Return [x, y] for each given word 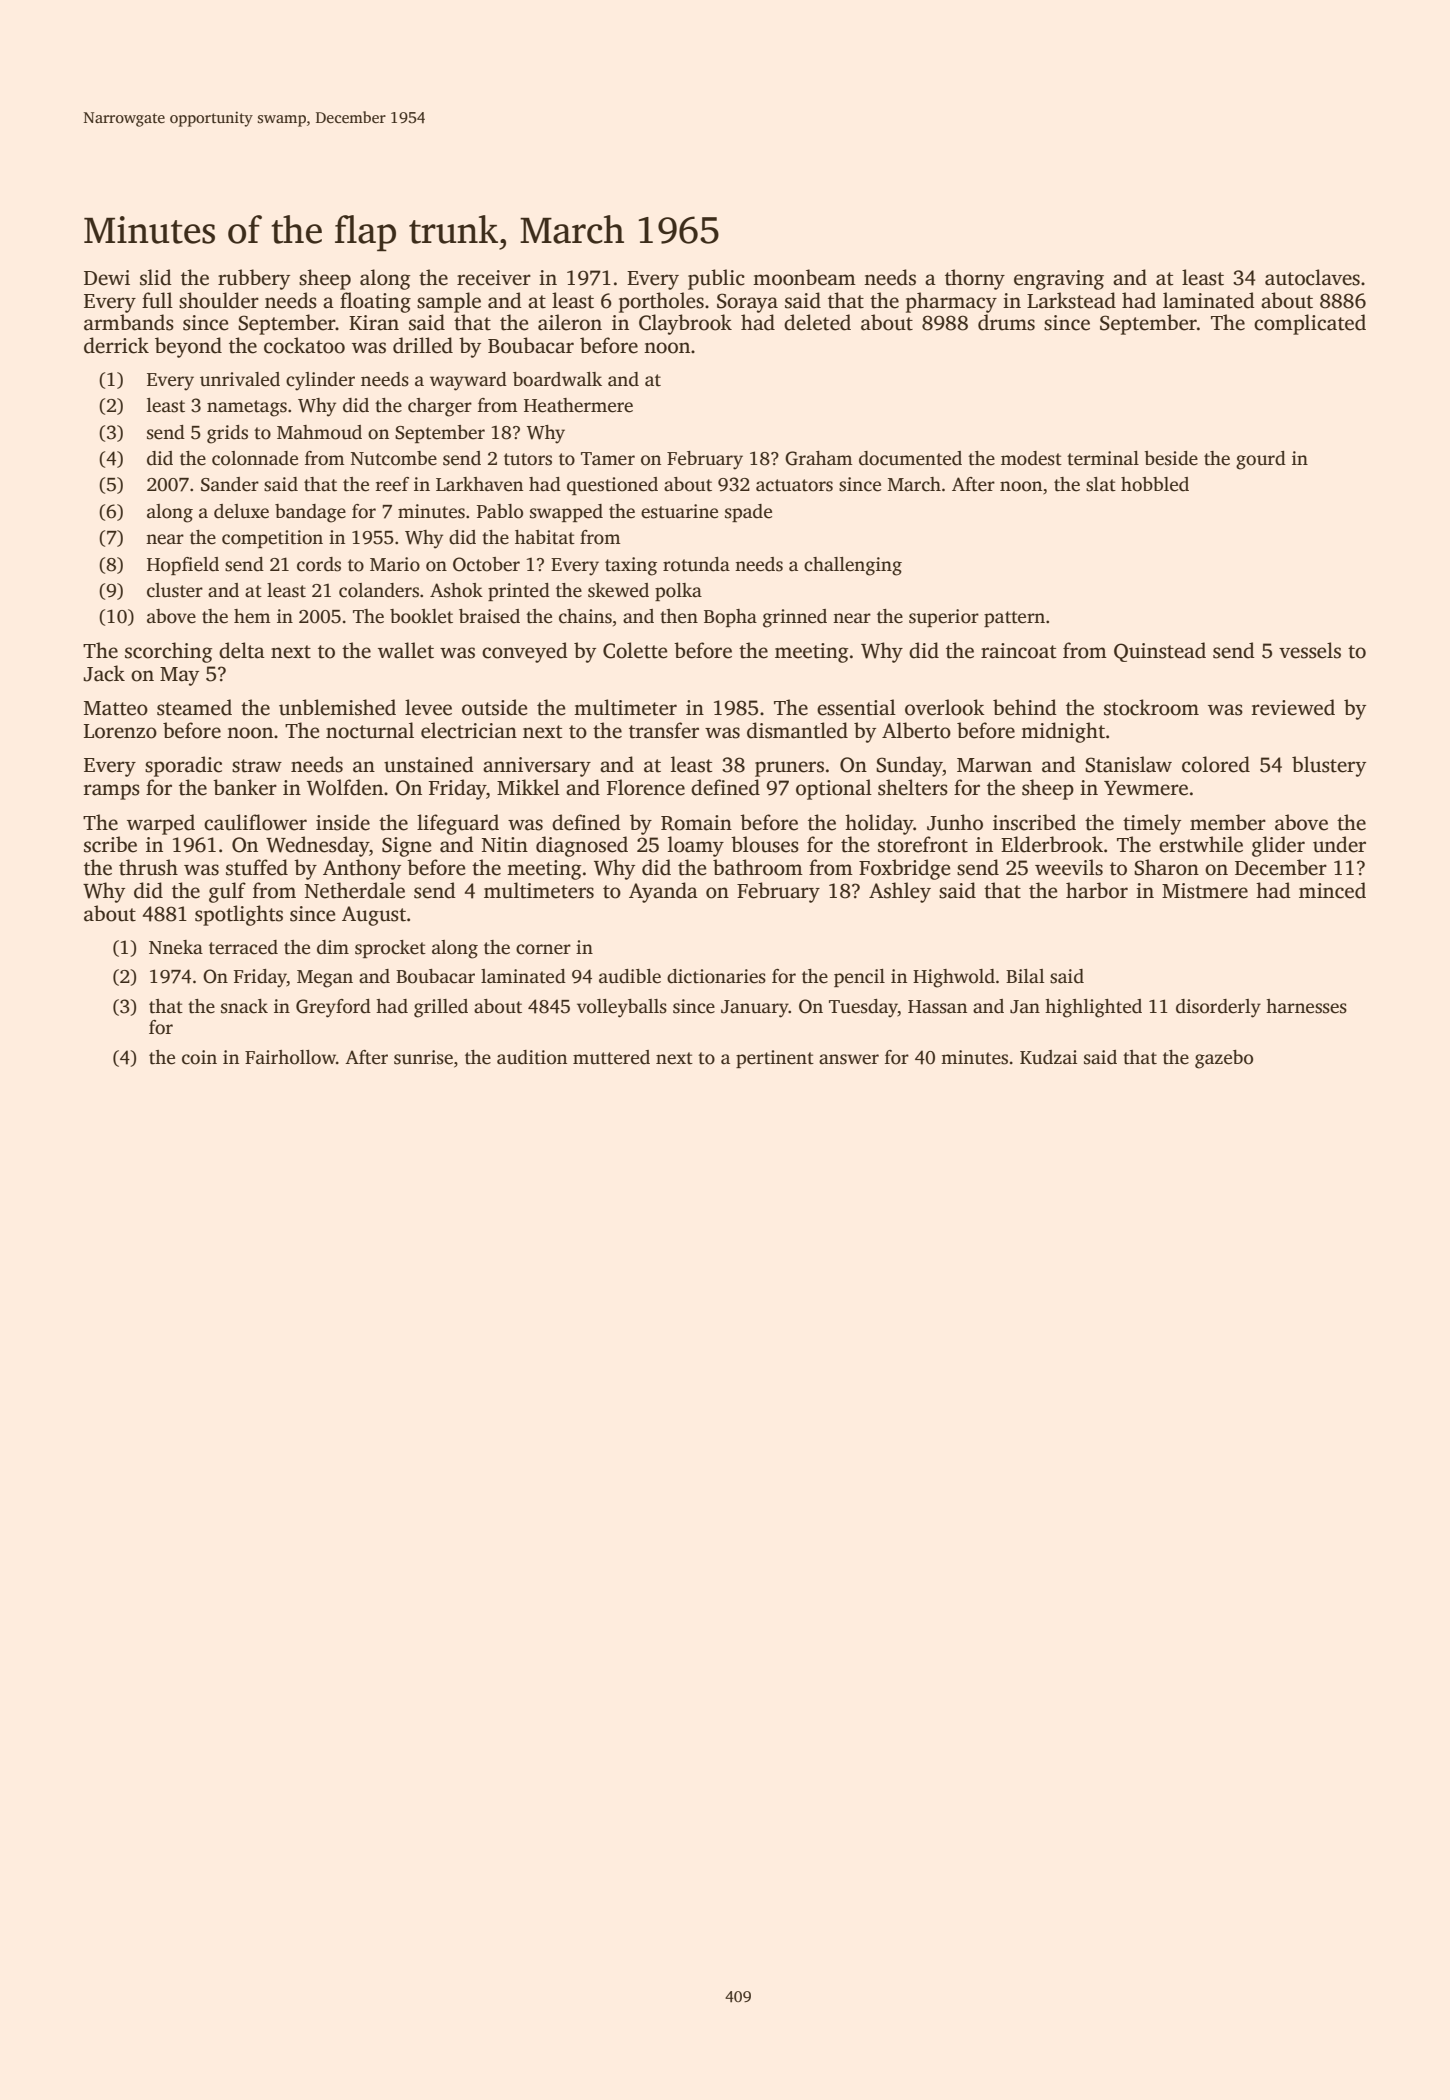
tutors [528, 459]
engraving [1059, 280]
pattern [1014, 619]
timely [1152, 824]
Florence [646, 787]
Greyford [333, 1008]
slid [156, 277]
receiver [494, 278]
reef [392, 484]
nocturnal [370, 730]
